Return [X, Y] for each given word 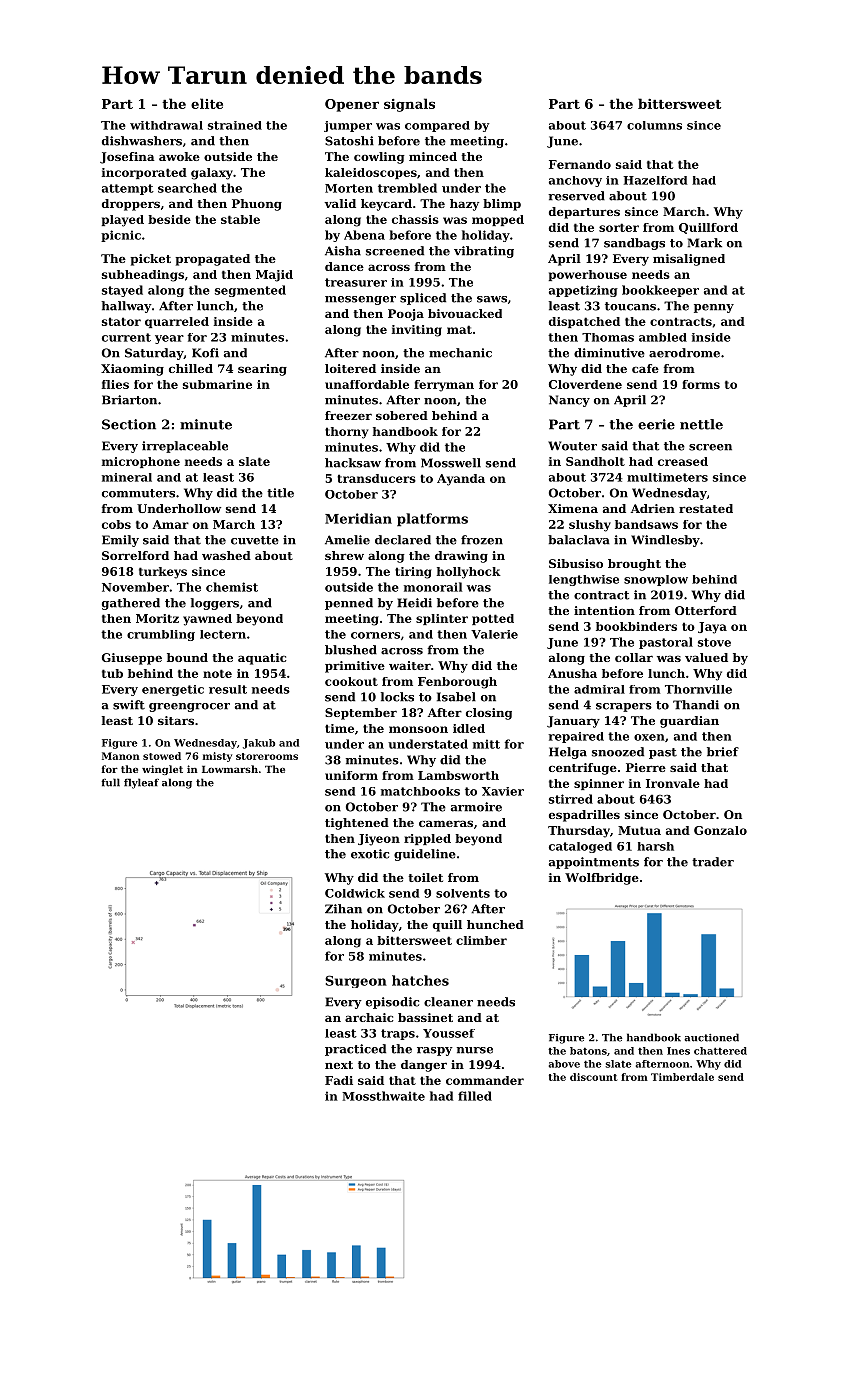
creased [683, 461]
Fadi [339, 1080]
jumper [348, 126]
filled [475, 1096]
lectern [223, 634]
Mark [705, 243]
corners [375, 635]
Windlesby [665, 541]
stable [240, 219]
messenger [360, 300]
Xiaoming [132, 370]
